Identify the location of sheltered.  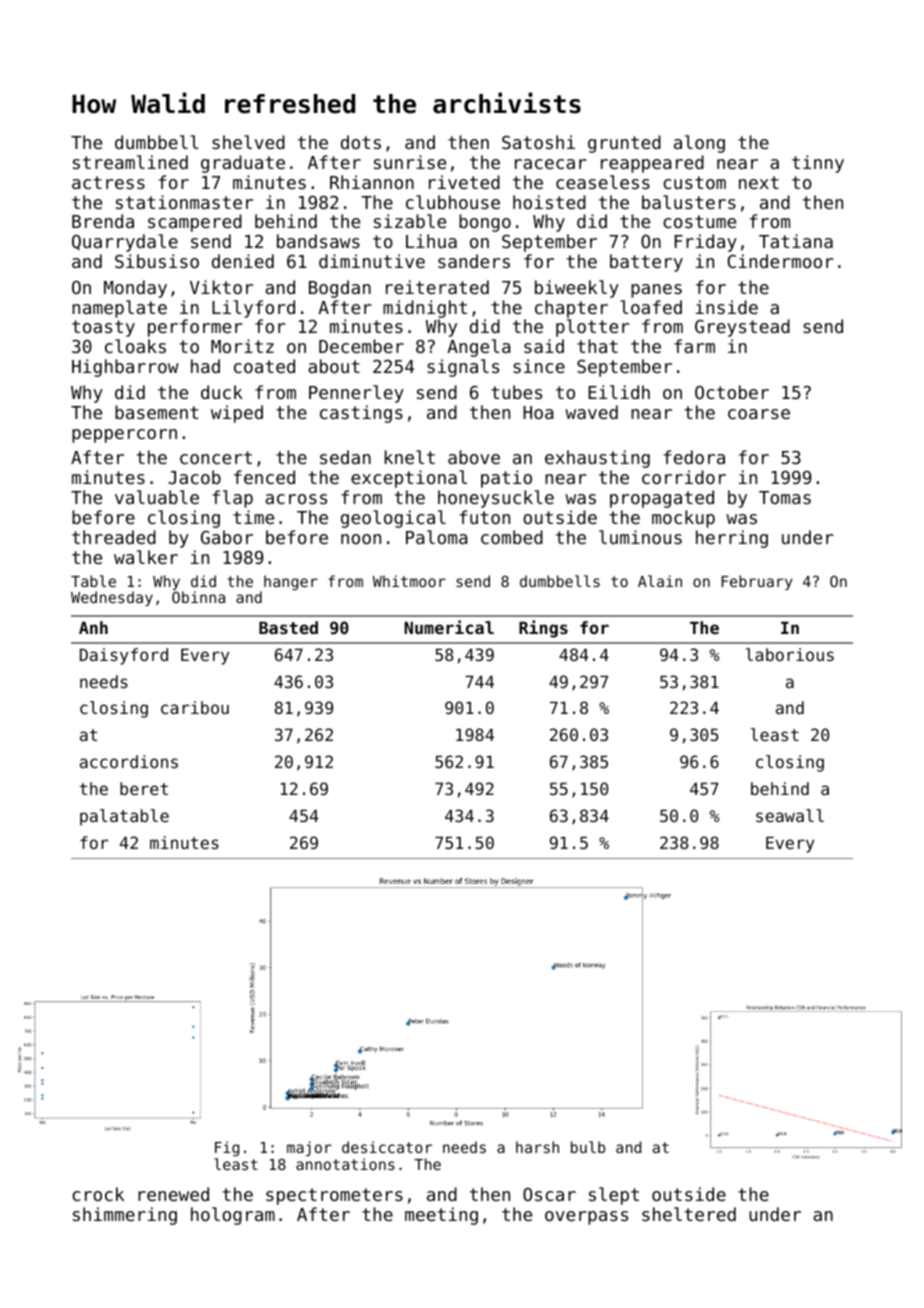
(689, 1214).
